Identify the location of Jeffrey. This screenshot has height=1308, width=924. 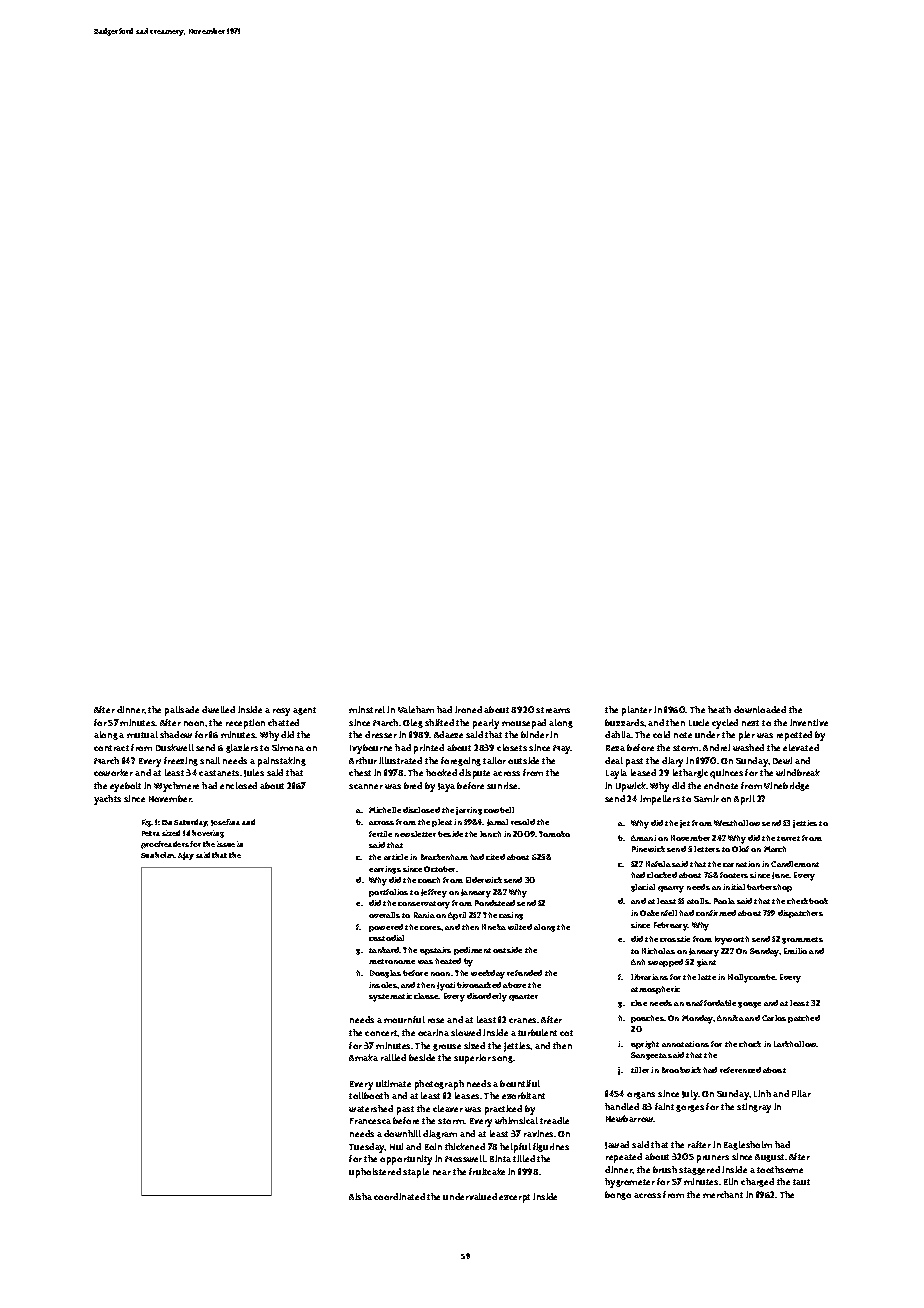
(434, 893).
